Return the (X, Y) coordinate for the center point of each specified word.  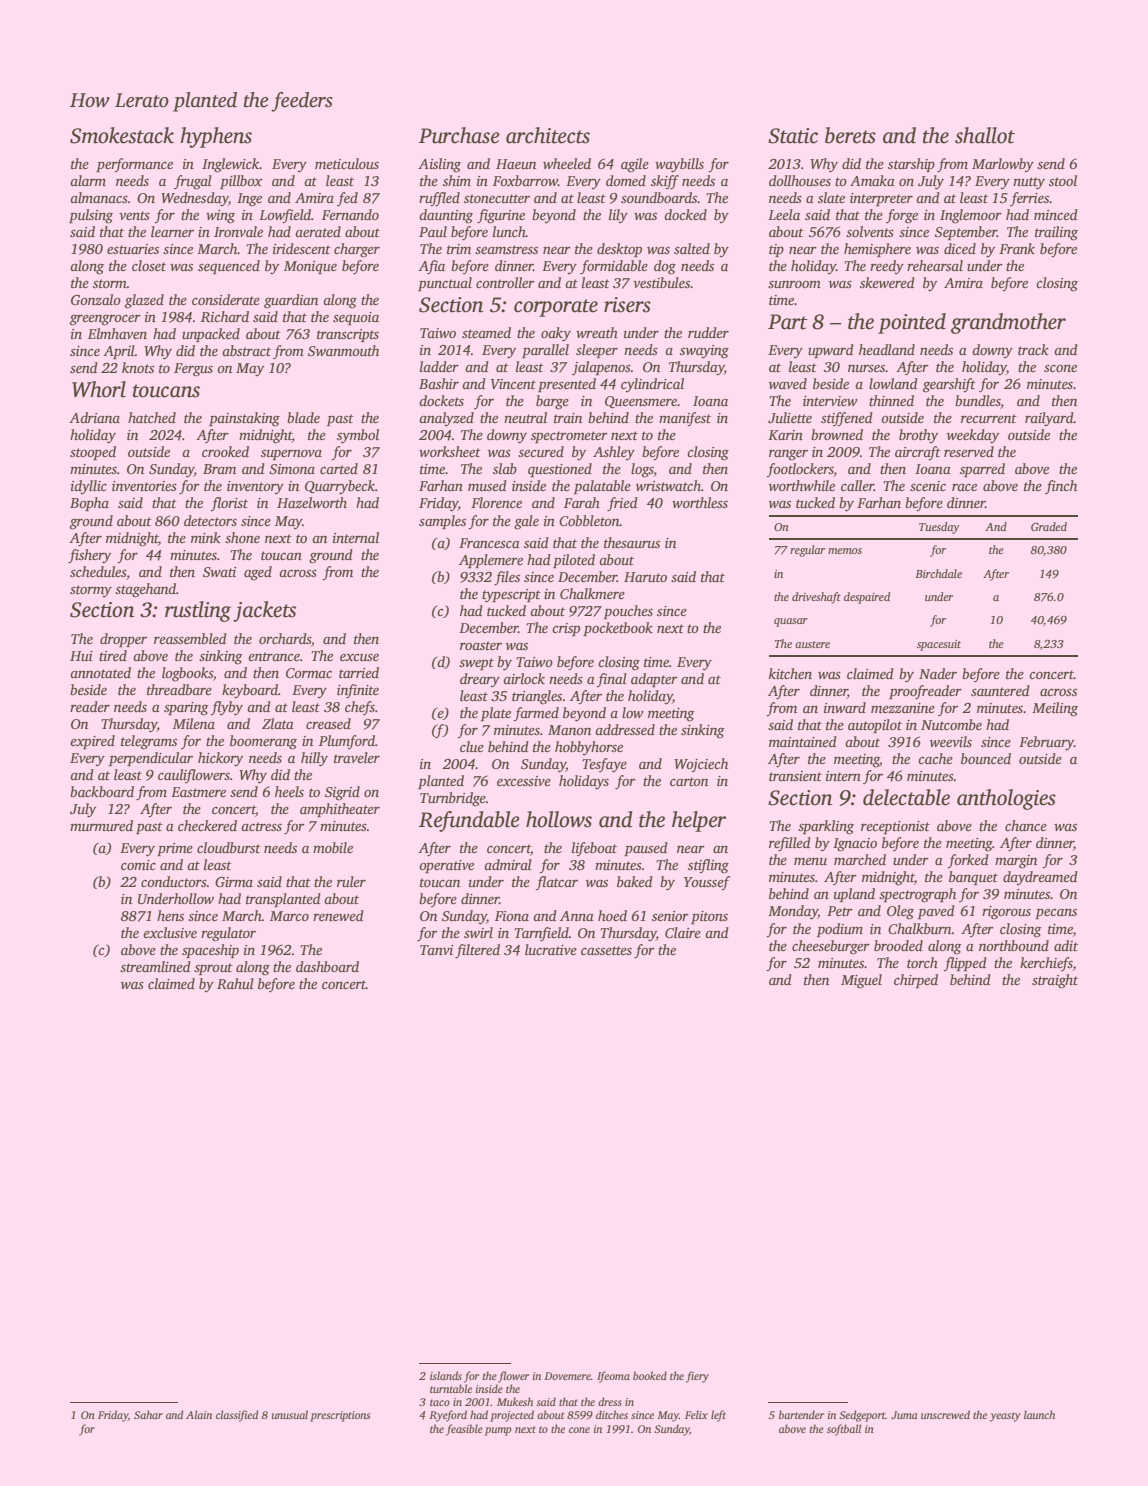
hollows (559, 819)
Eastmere (198, 792)
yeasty (1005, 1417)
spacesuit (939, 645)
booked (650, 1375)
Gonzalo (96, 299)
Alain (199, 1414)
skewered (887, 282)
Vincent (513, 384)
